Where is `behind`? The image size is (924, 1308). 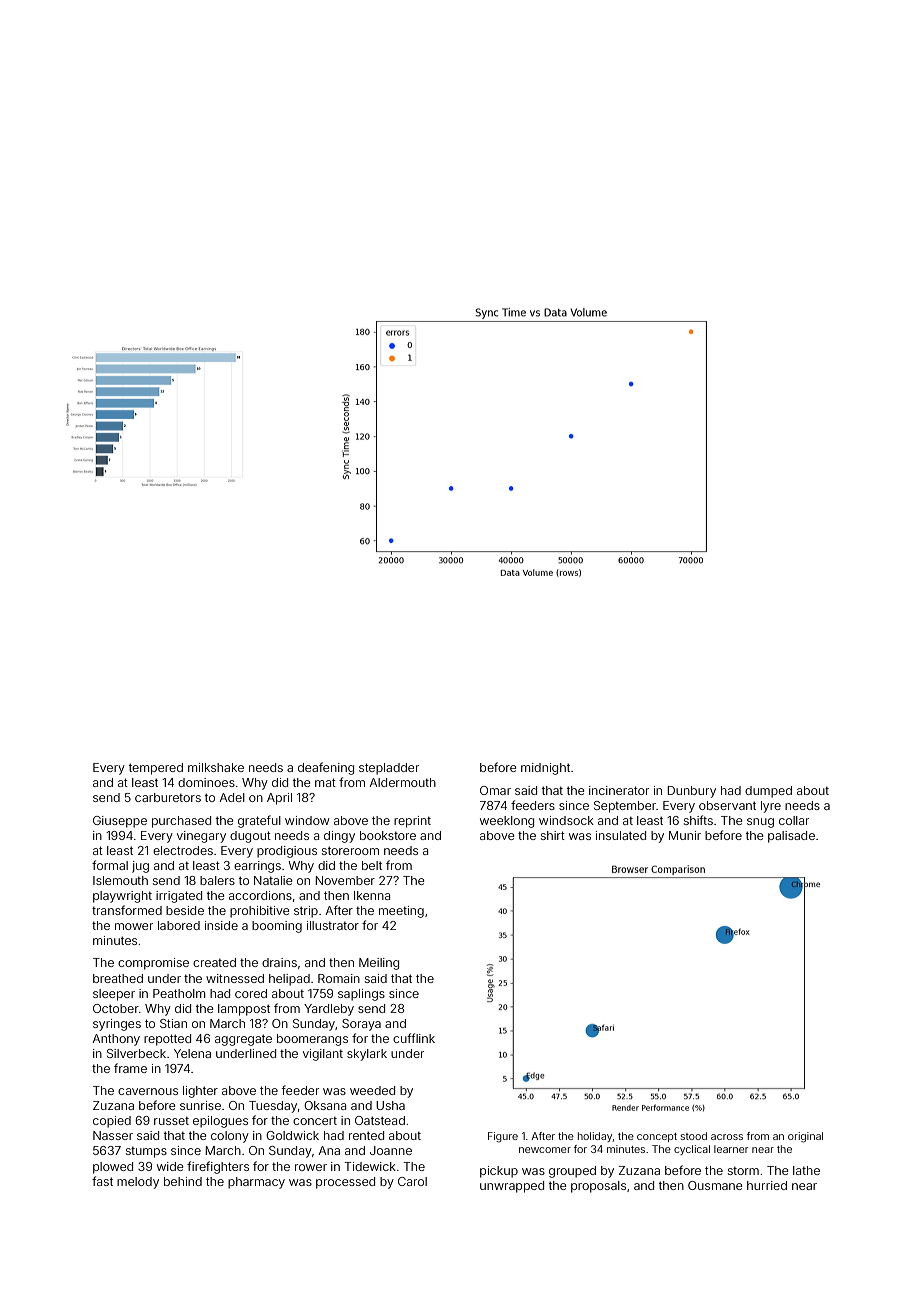
behind is located at coordinates (183, 1181).
